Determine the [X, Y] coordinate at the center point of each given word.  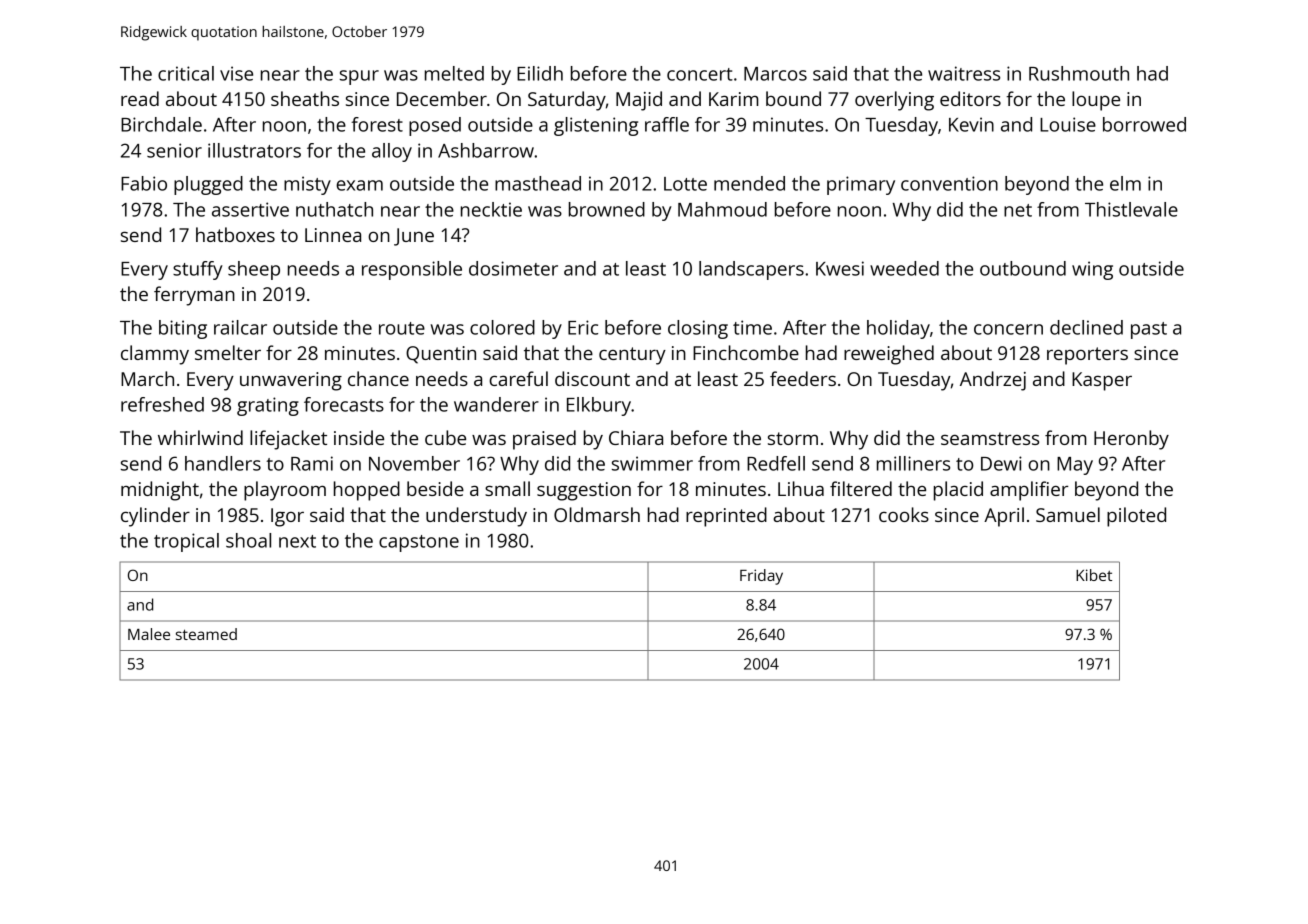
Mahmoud [722, 209]
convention [949, 183]
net [1018, 210]
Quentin [441, 355]
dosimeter [513, 268]
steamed [206, 634]
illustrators [254, 150]
